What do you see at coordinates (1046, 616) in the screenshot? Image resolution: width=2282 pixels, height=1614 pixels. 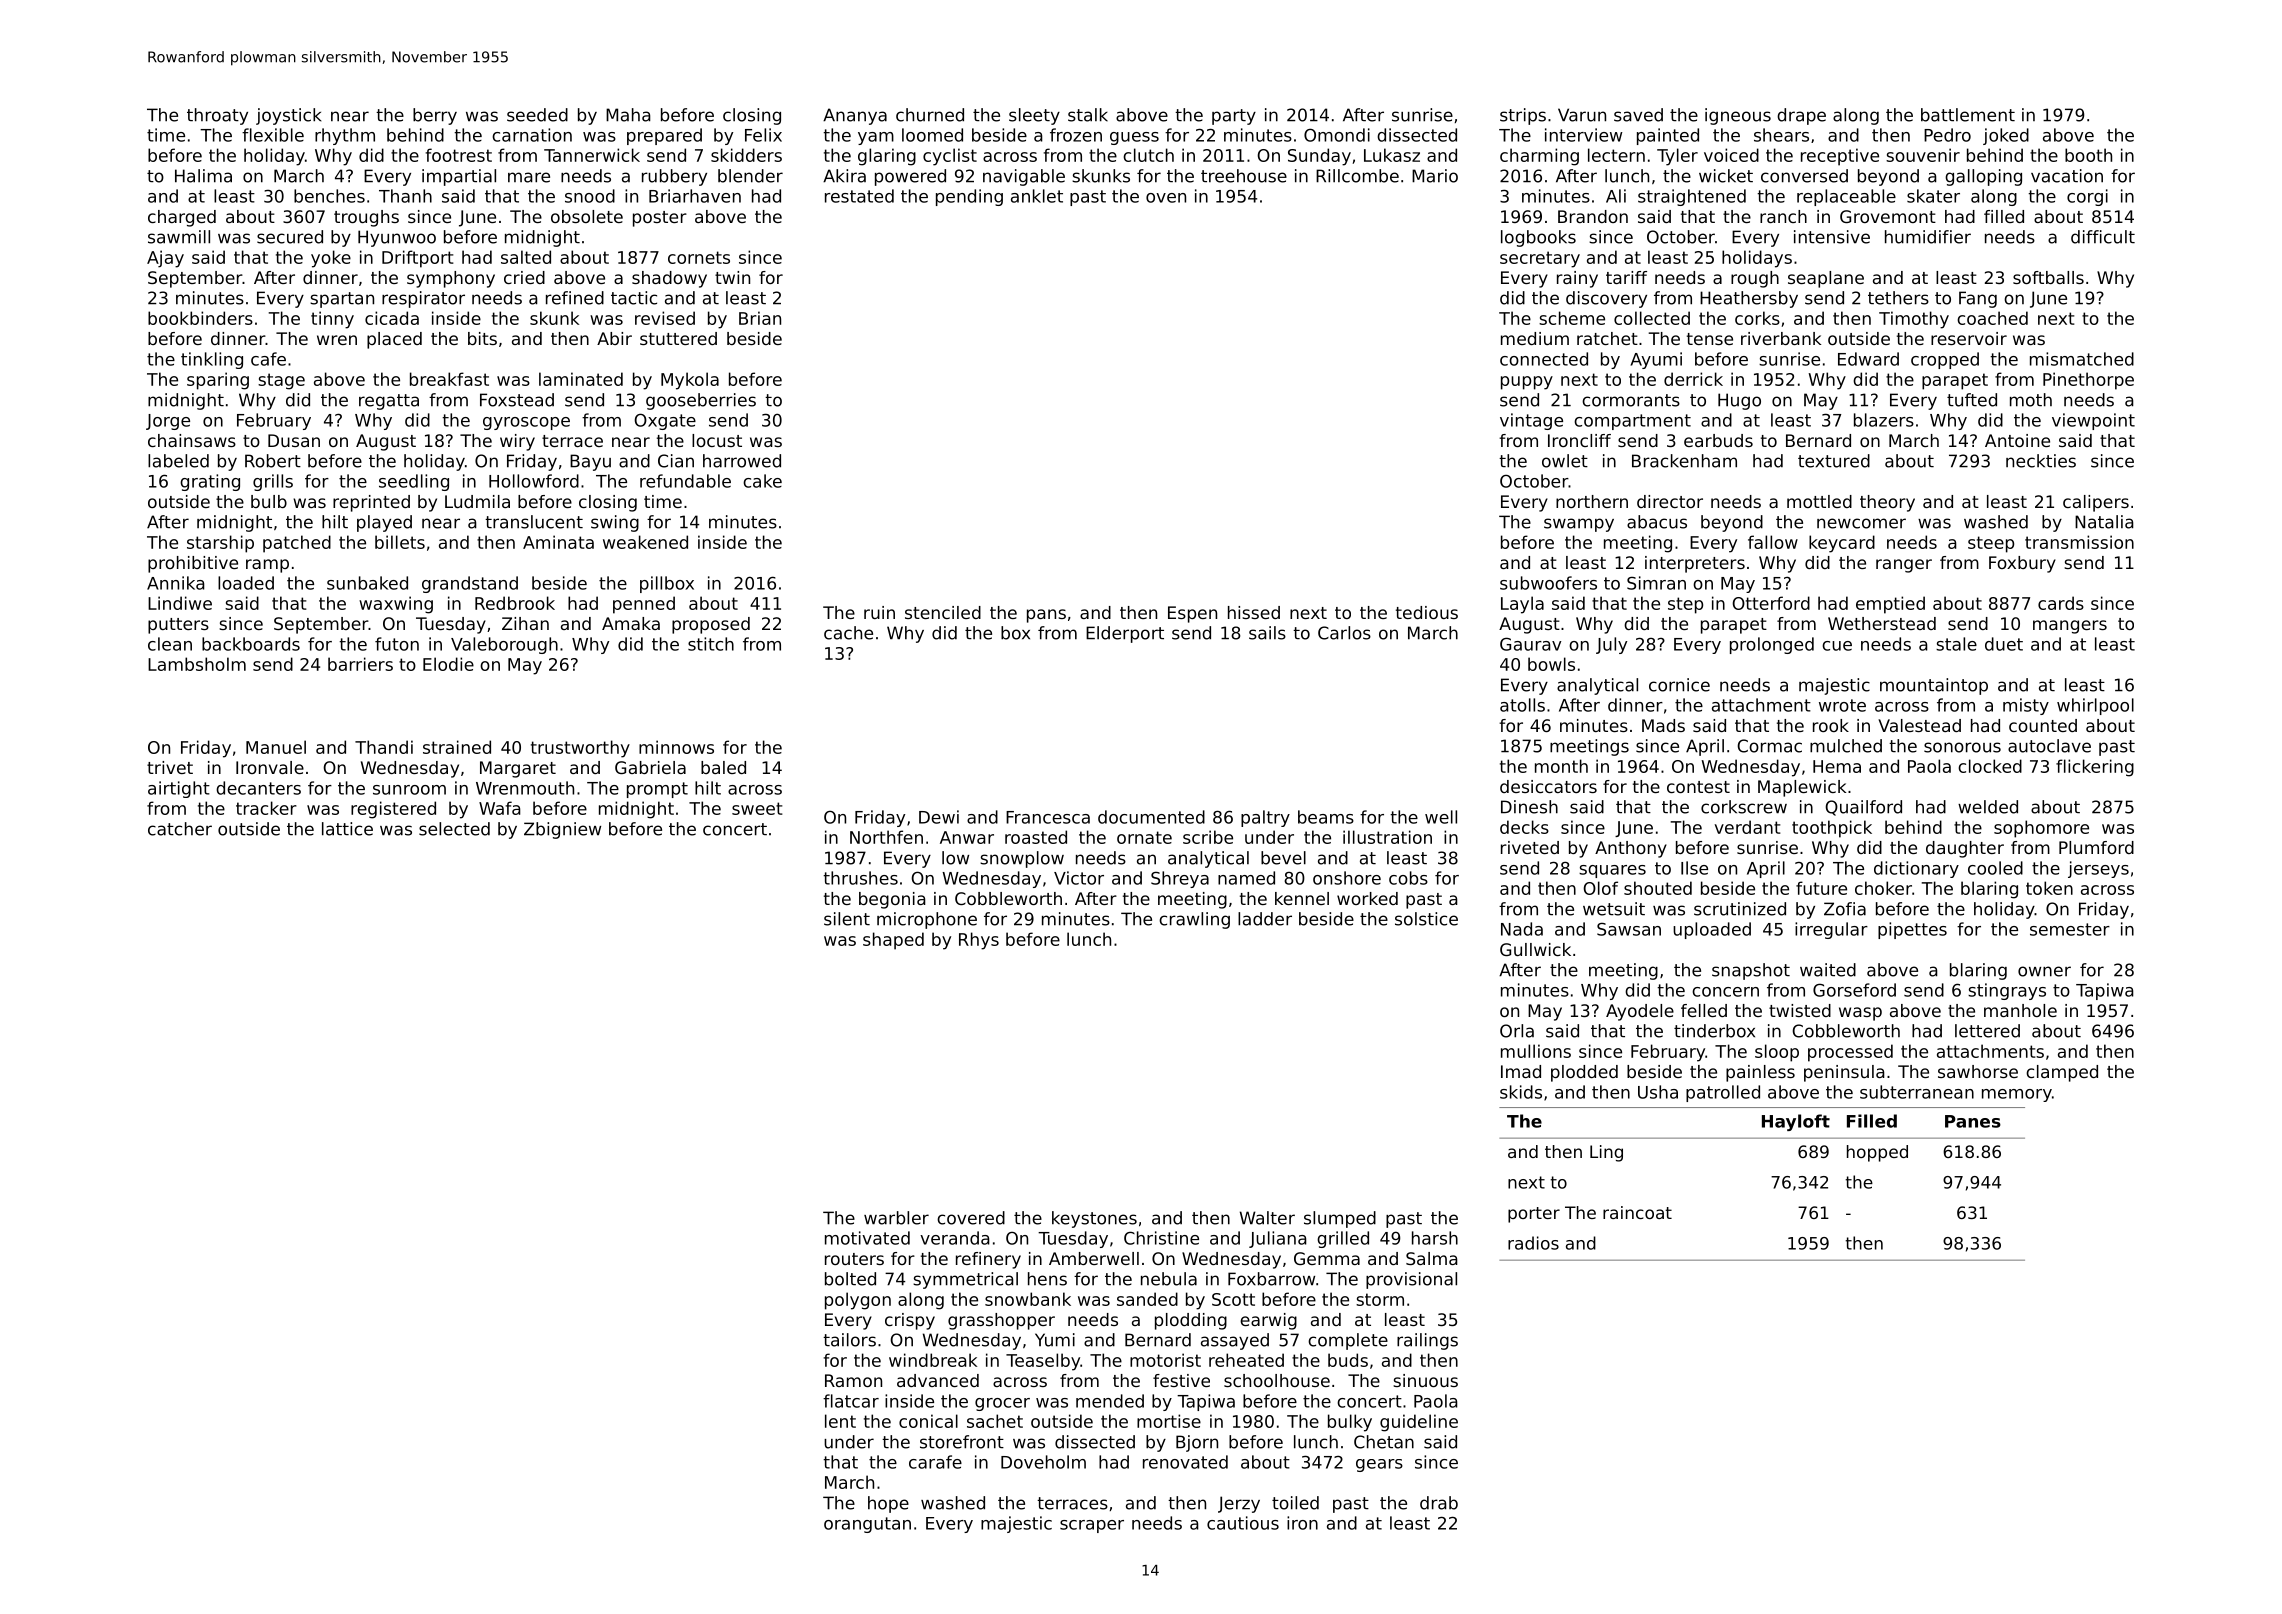 I see `pans` at bounding box center [1046, 616].
